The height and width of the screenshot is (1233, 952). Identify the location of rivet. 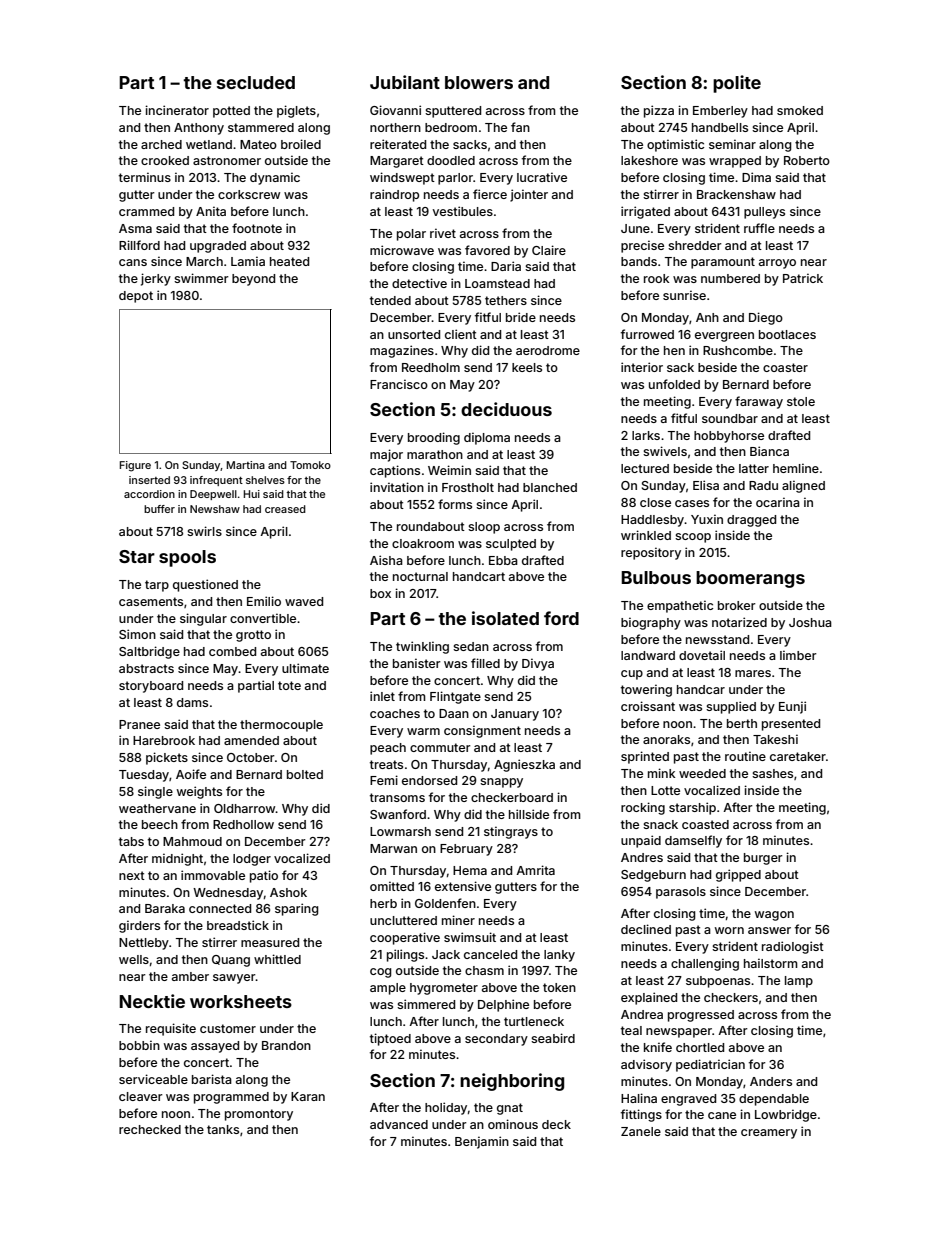
(443, 233).
